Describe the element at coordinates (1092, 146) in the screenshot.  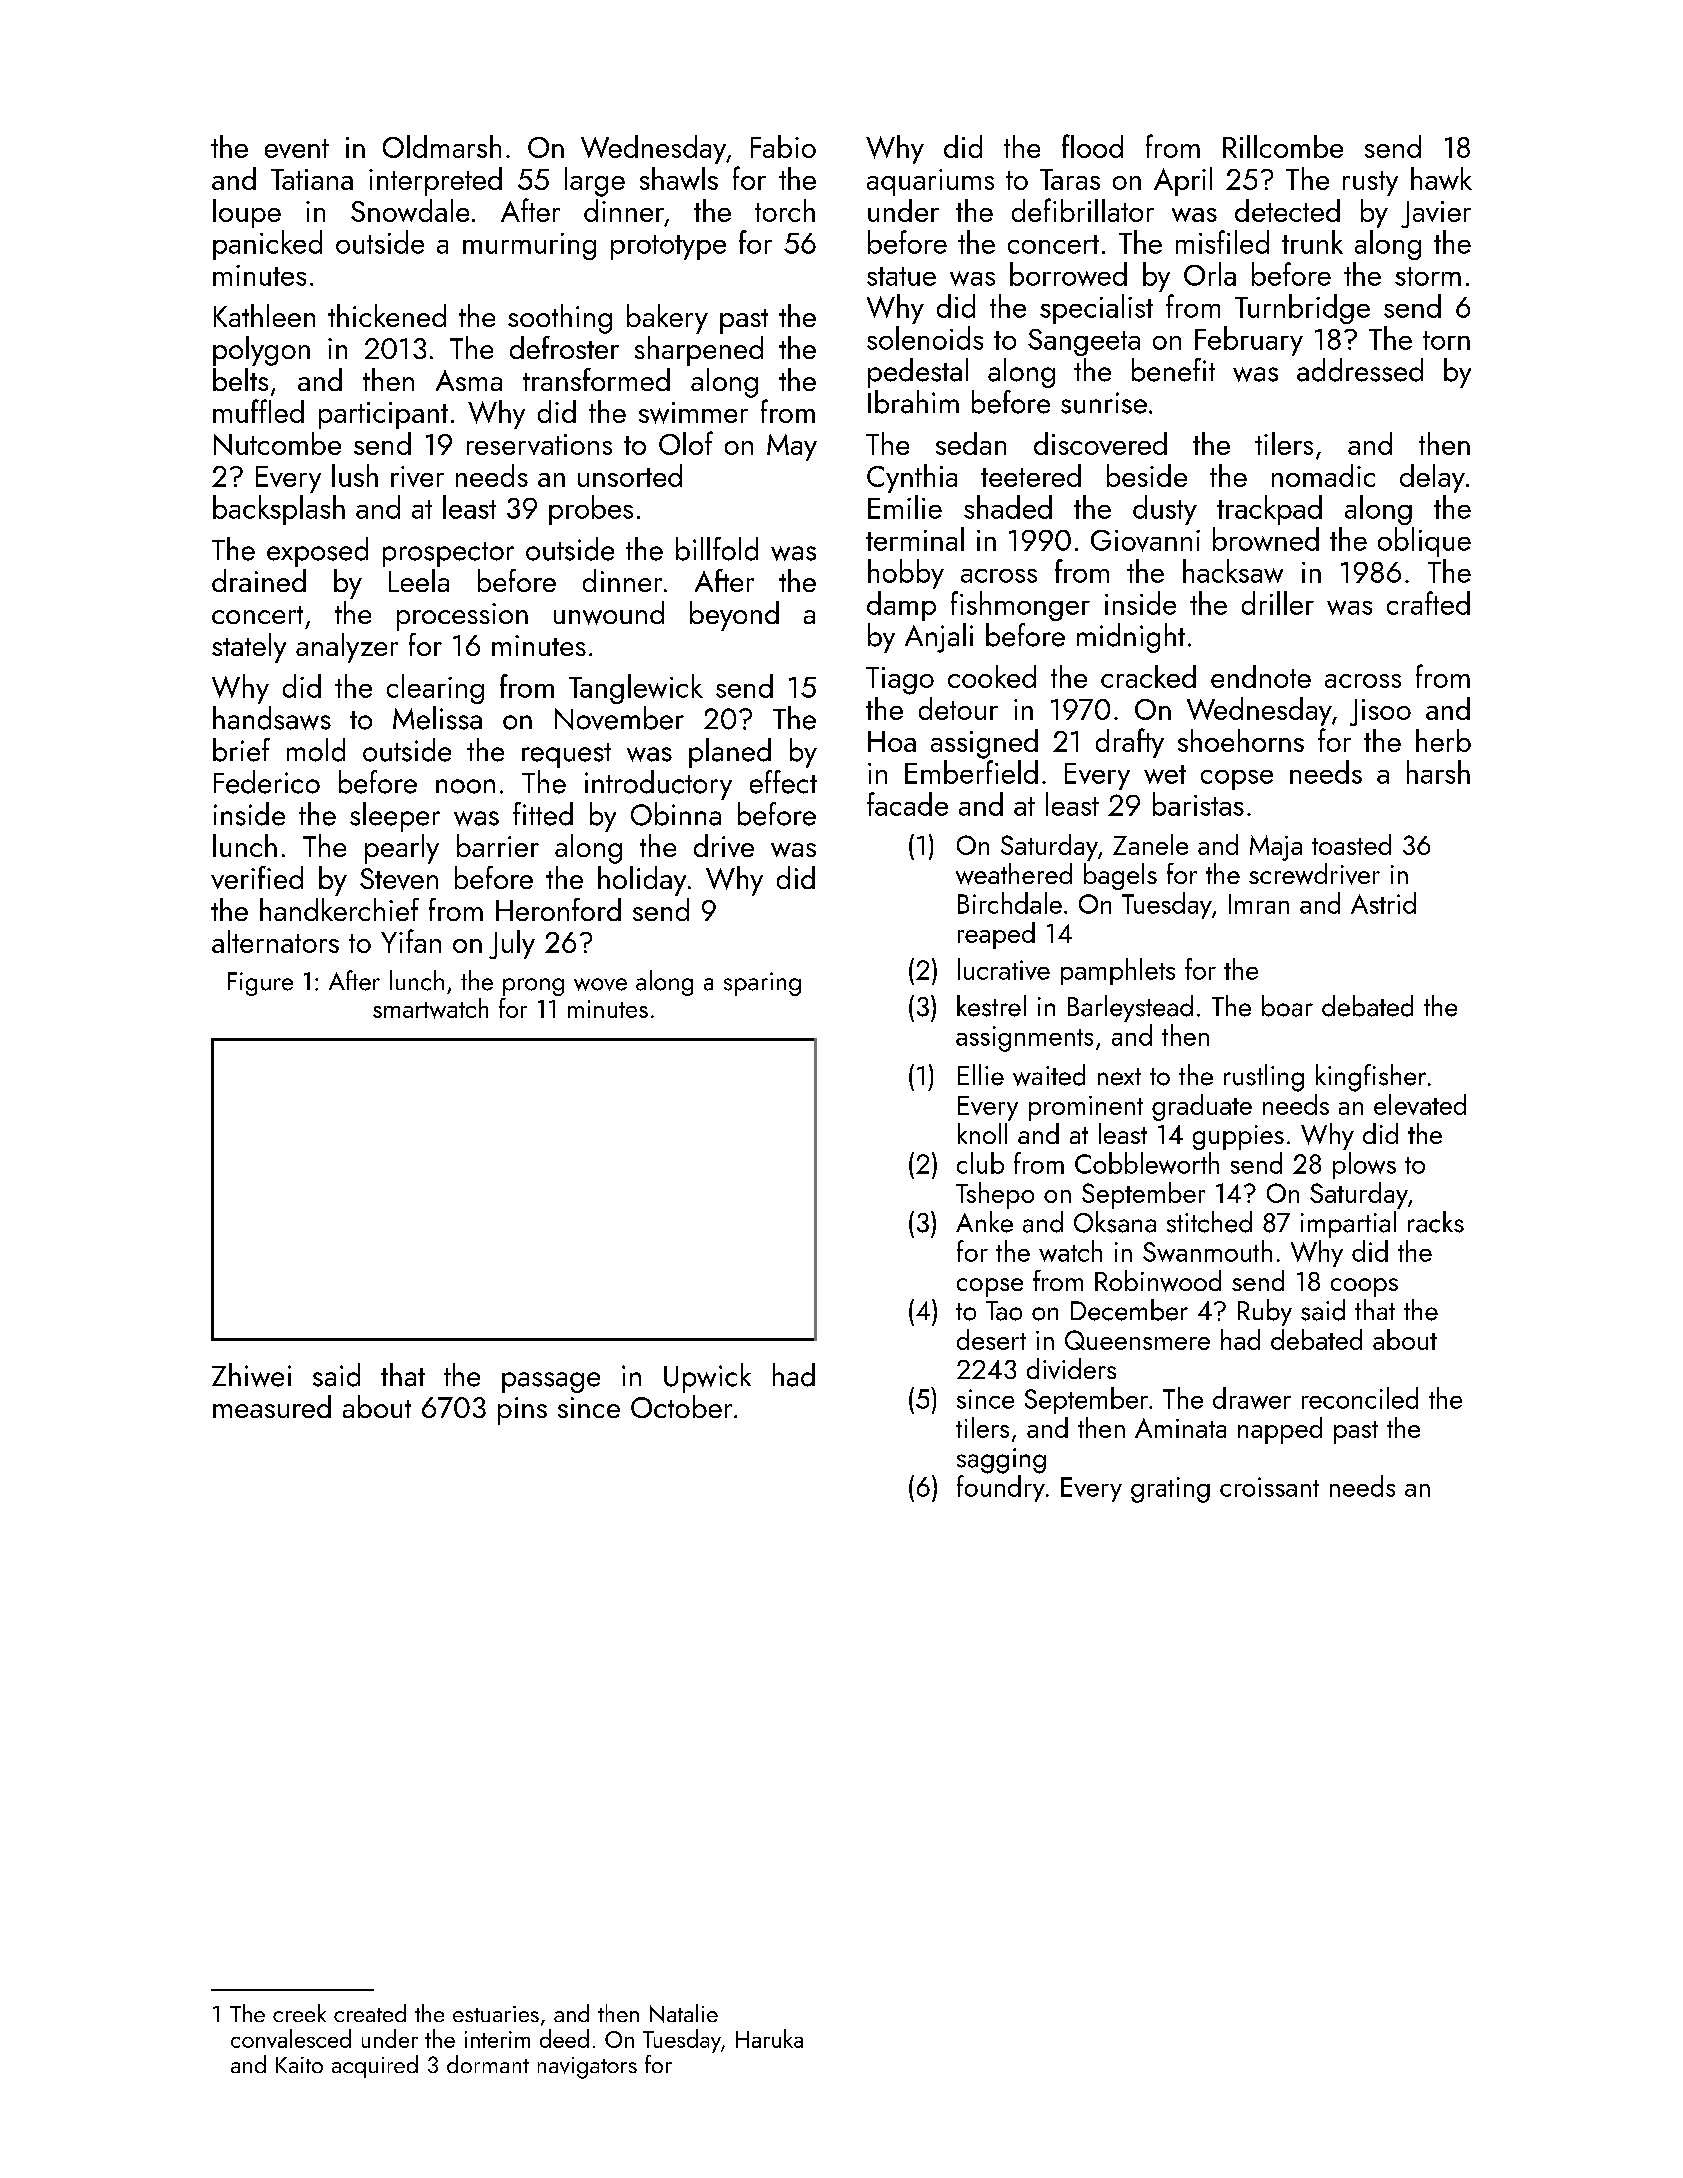
I see `flood` at that location.
